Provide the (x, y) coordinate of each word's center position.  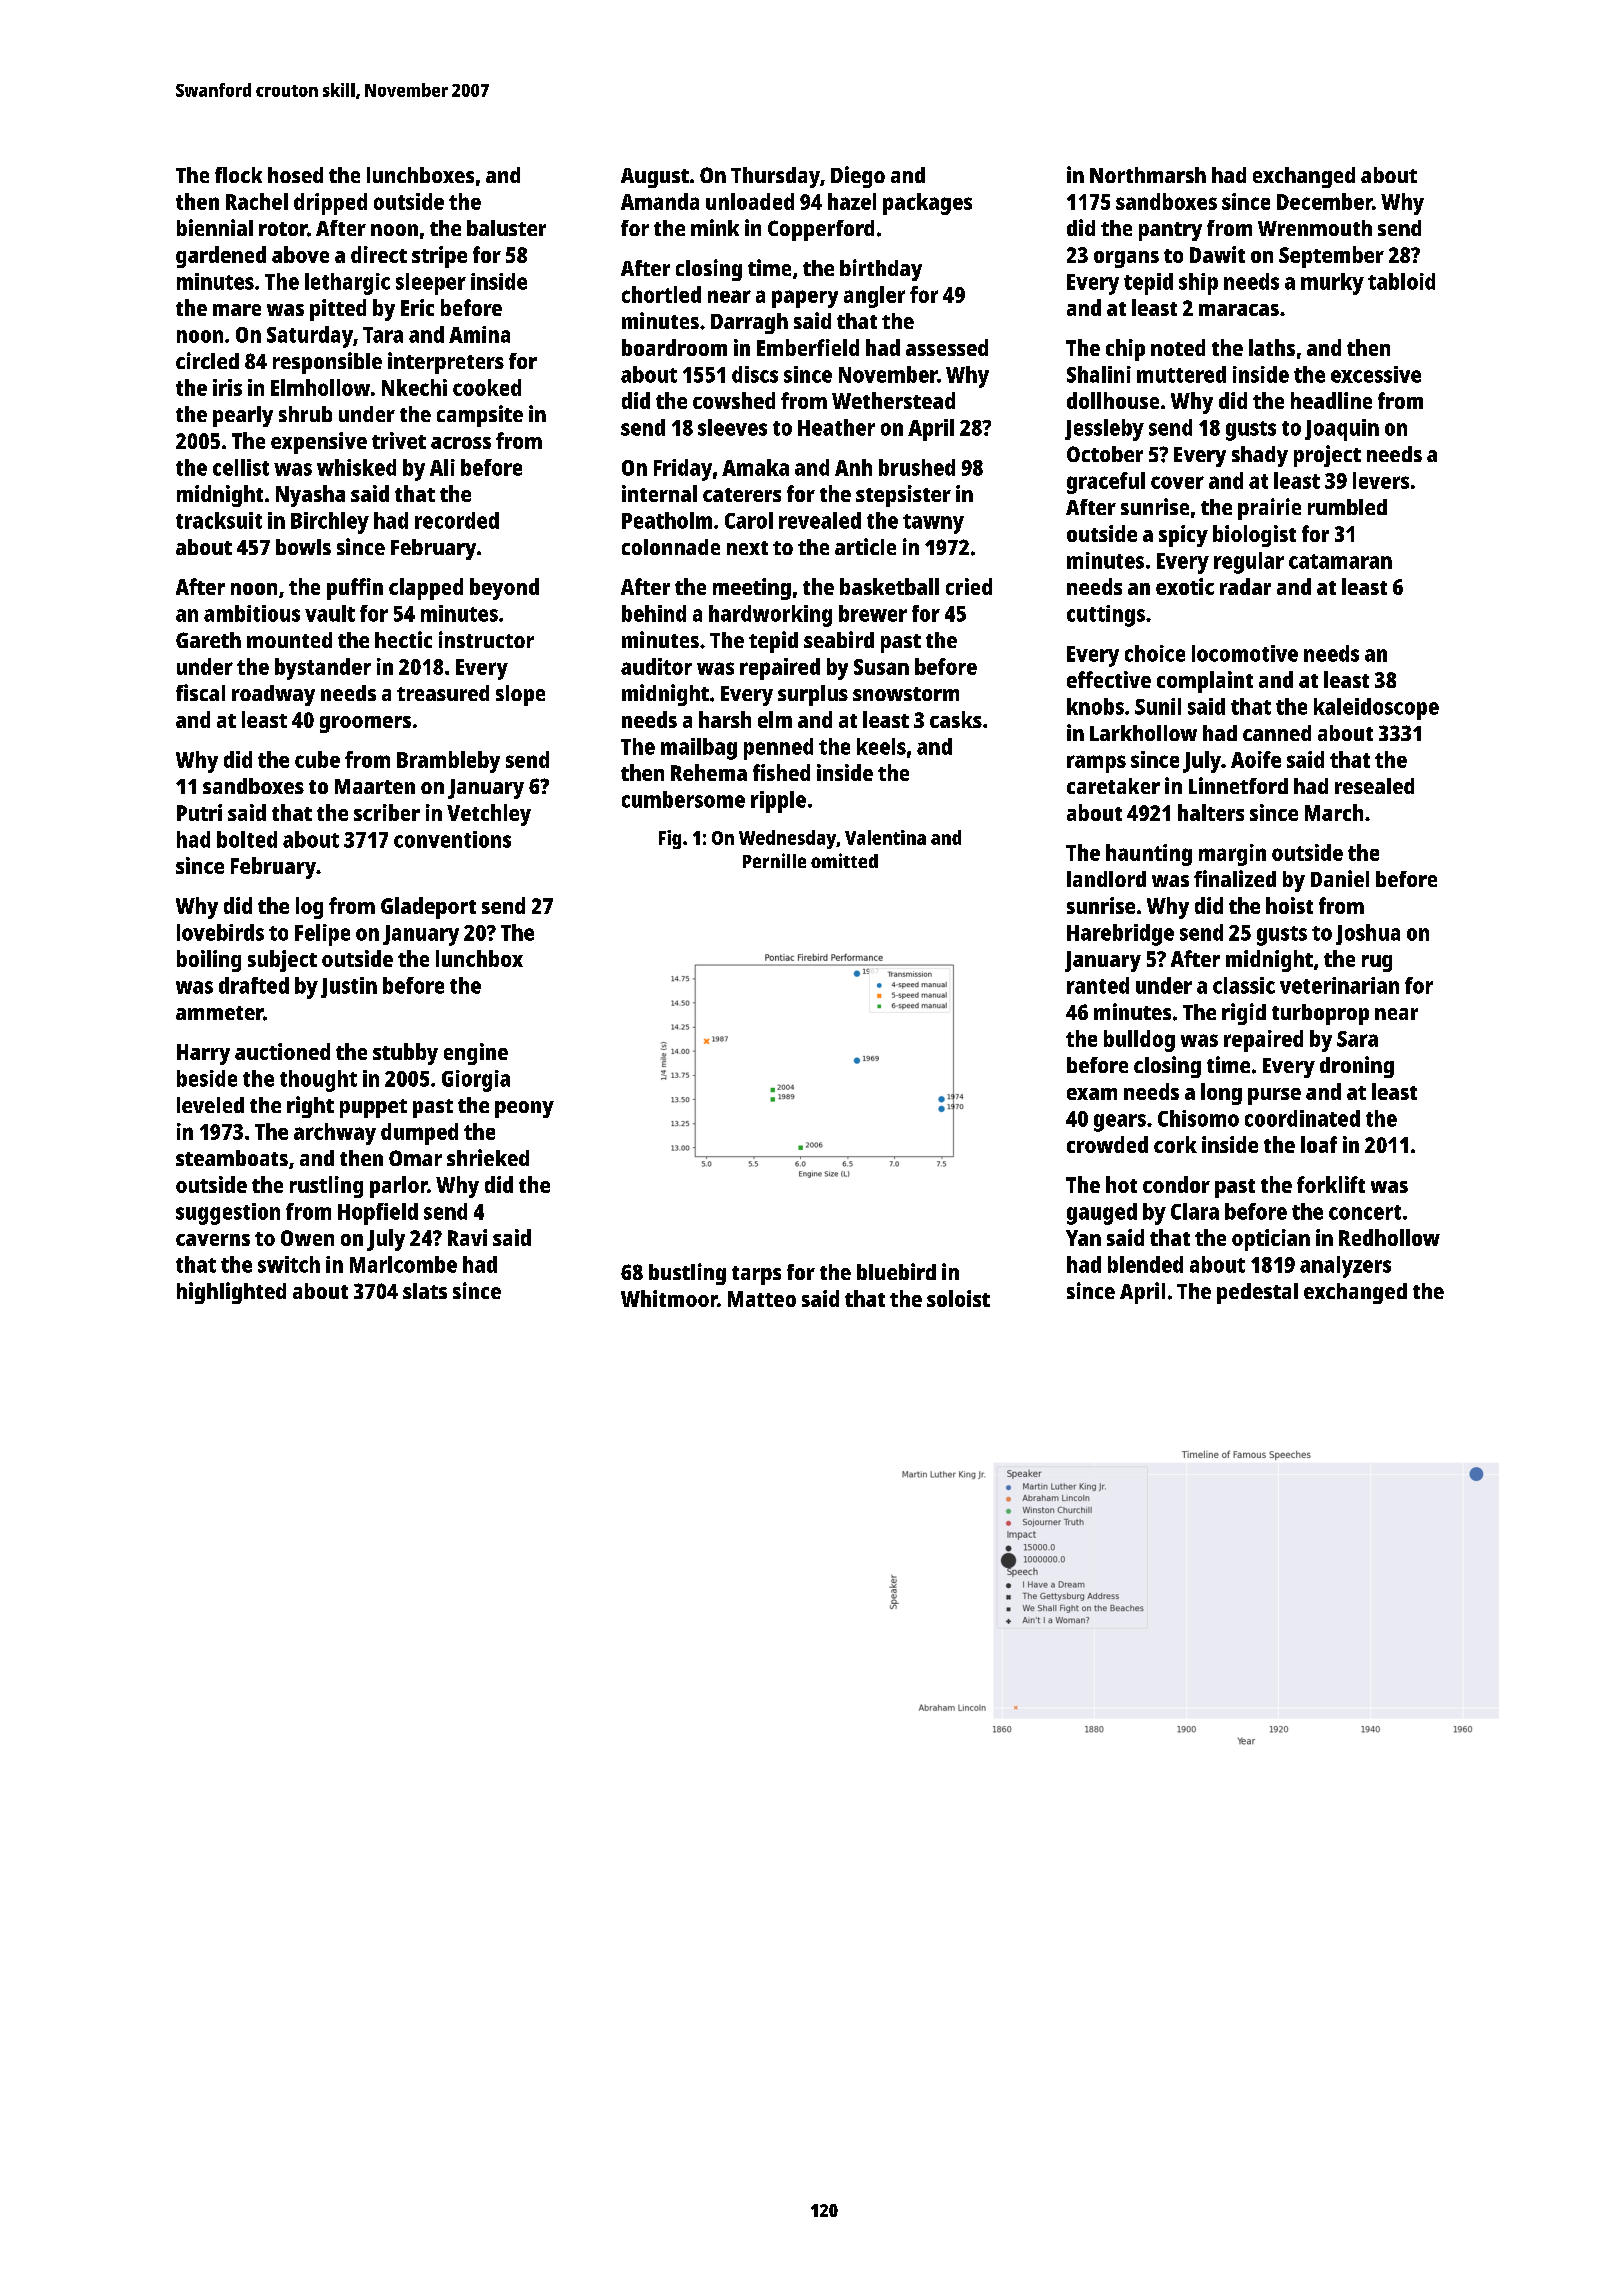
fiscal (200, 692)
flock (238, 175)
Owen (307, 1238)
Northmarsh (1148, 175)
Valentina (885, 837)
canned (1277, 733)
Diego (858, 177)
